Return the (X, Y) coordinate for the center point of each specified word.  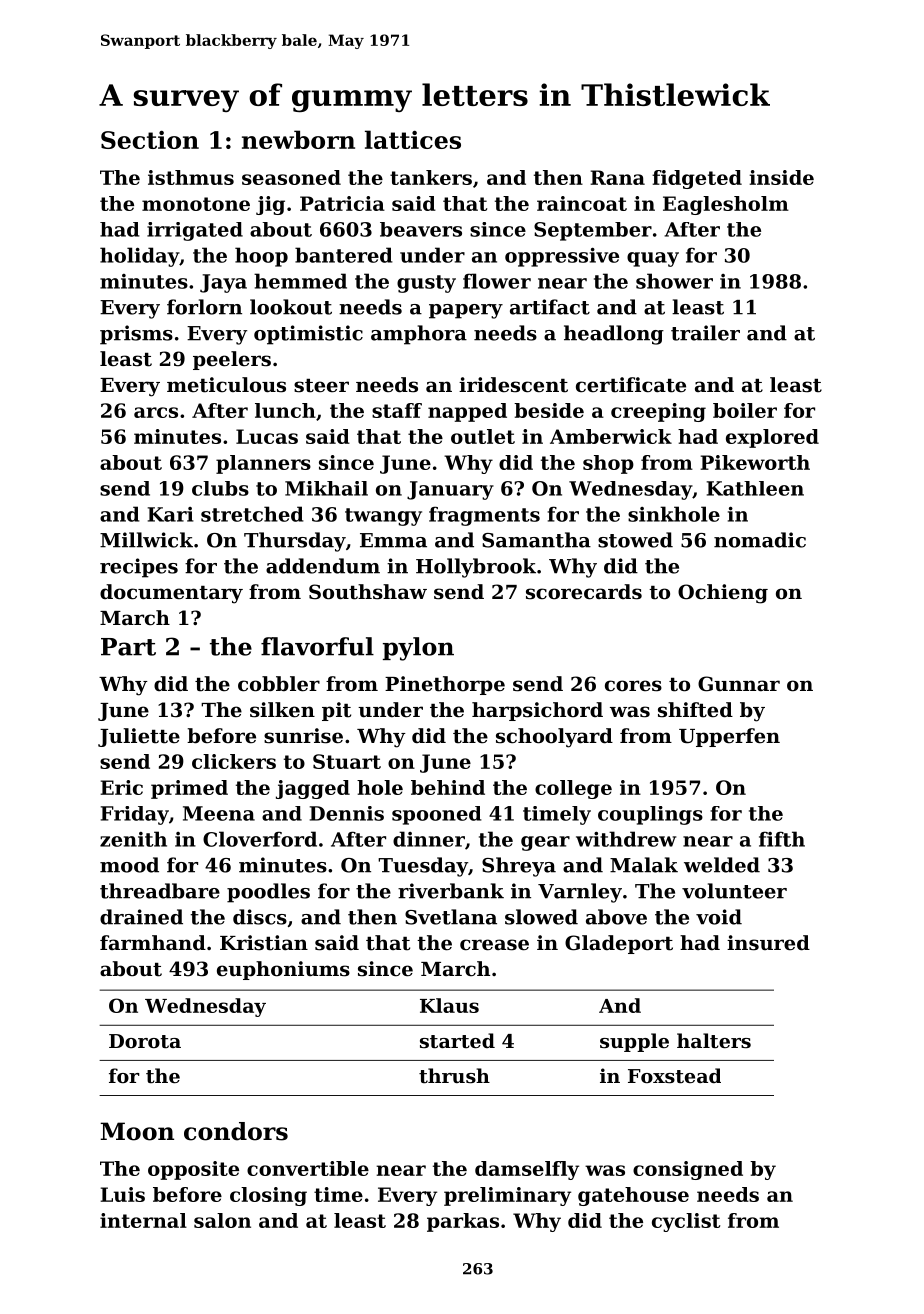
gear (545, 843)
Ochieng (723, 594)
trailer (705, 333)
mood (129, 865)
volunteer (734, 891)
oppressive (562, 257)
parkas (463, 1222)
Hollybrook (476, 568)
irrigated (195, 231)
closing (268, 1196)
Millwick (146, 540)
